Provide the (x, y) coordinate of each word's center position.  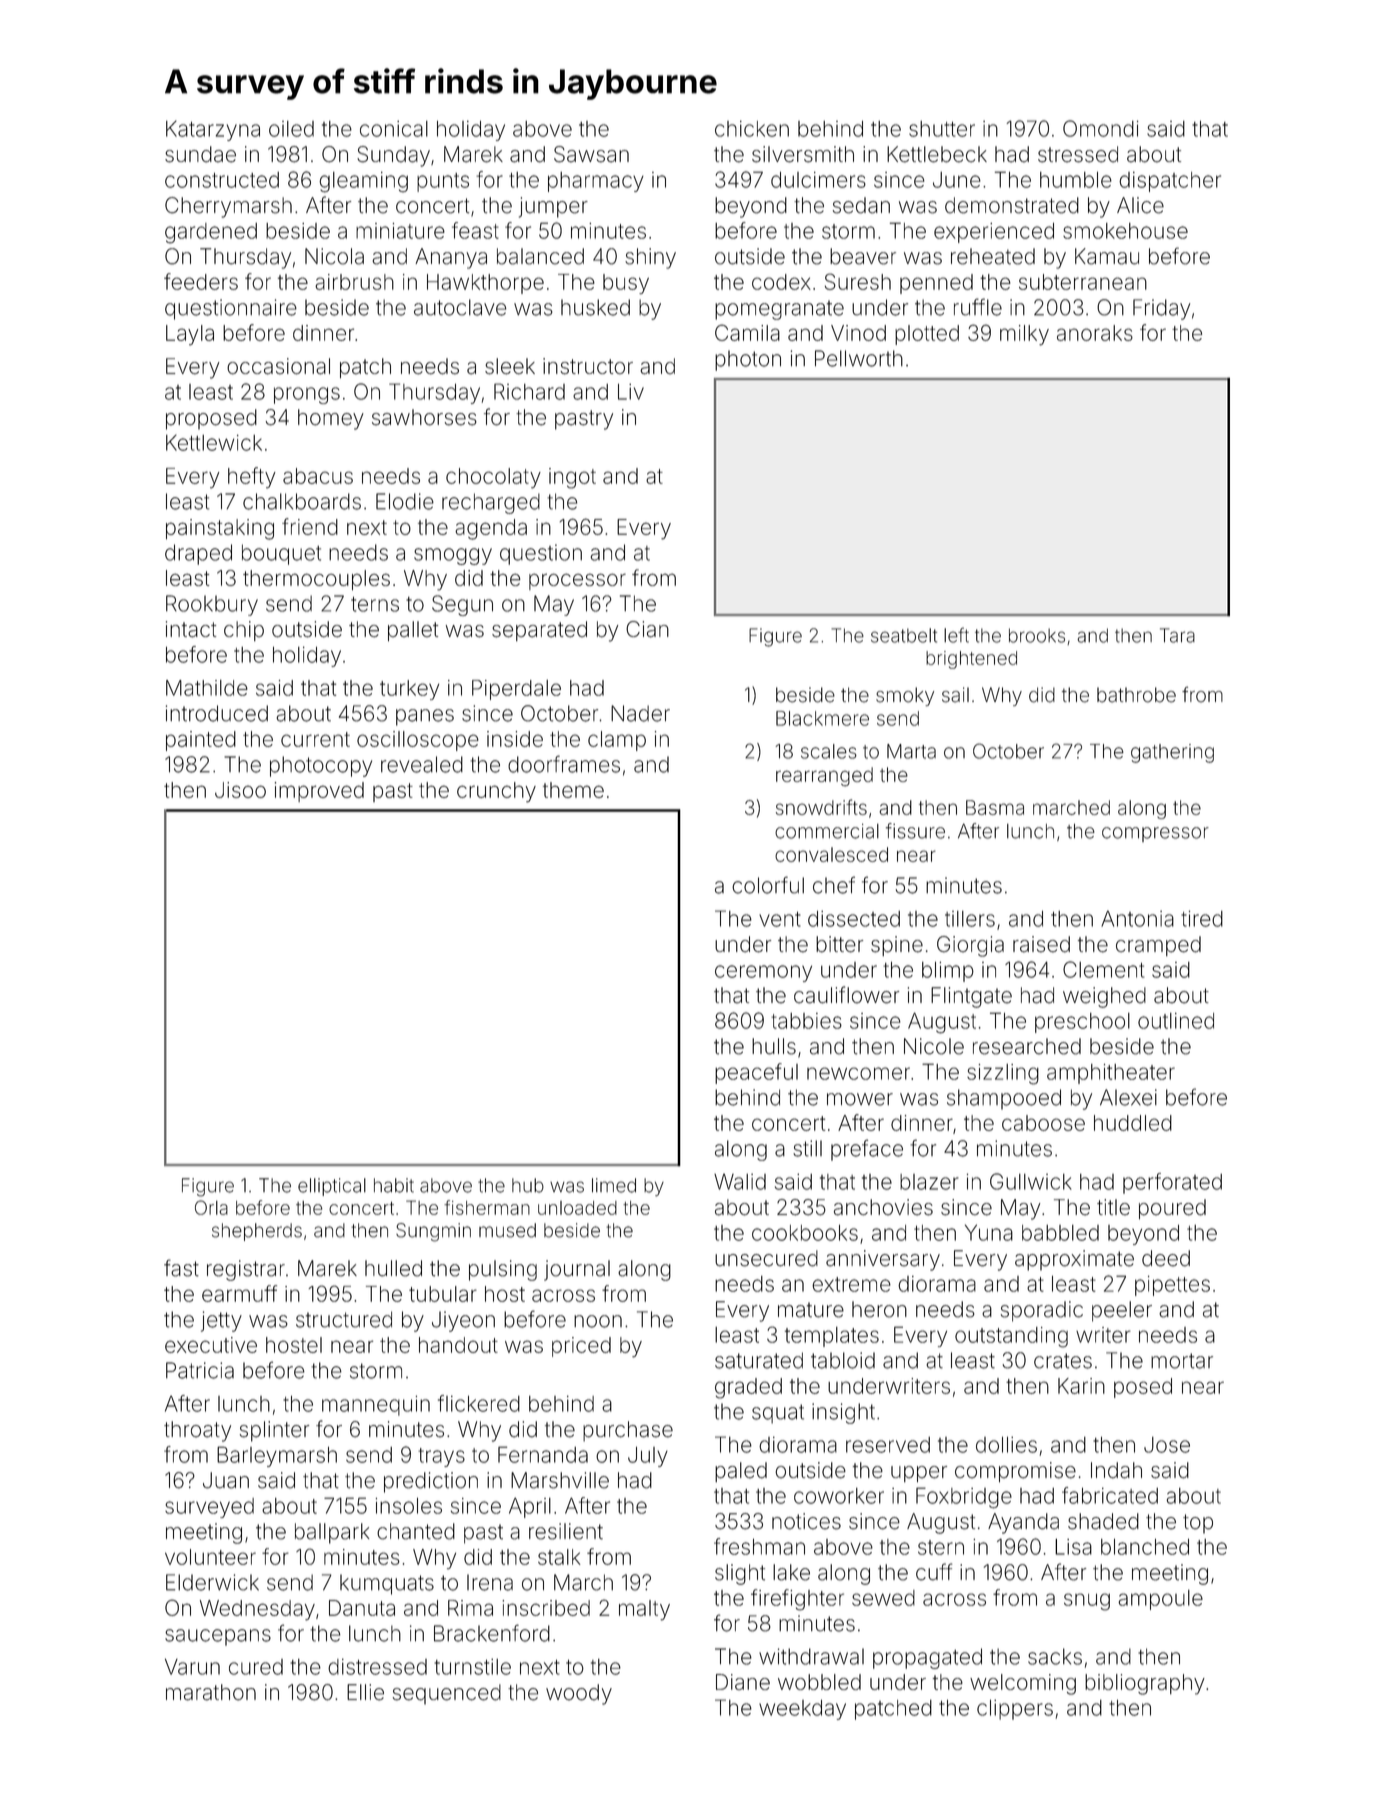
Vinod (858, 333)
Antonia (1137, 919)
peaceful (756, 1073)
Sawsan (591, 154)
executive (211, 1345)
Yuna (989, 1232)
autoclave (460, 307)
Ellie (365, 1692)
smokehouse (1125, 231)
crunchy (496, 792)
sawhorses (424, 417)
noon (598, 1321)
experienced (994, 233)
